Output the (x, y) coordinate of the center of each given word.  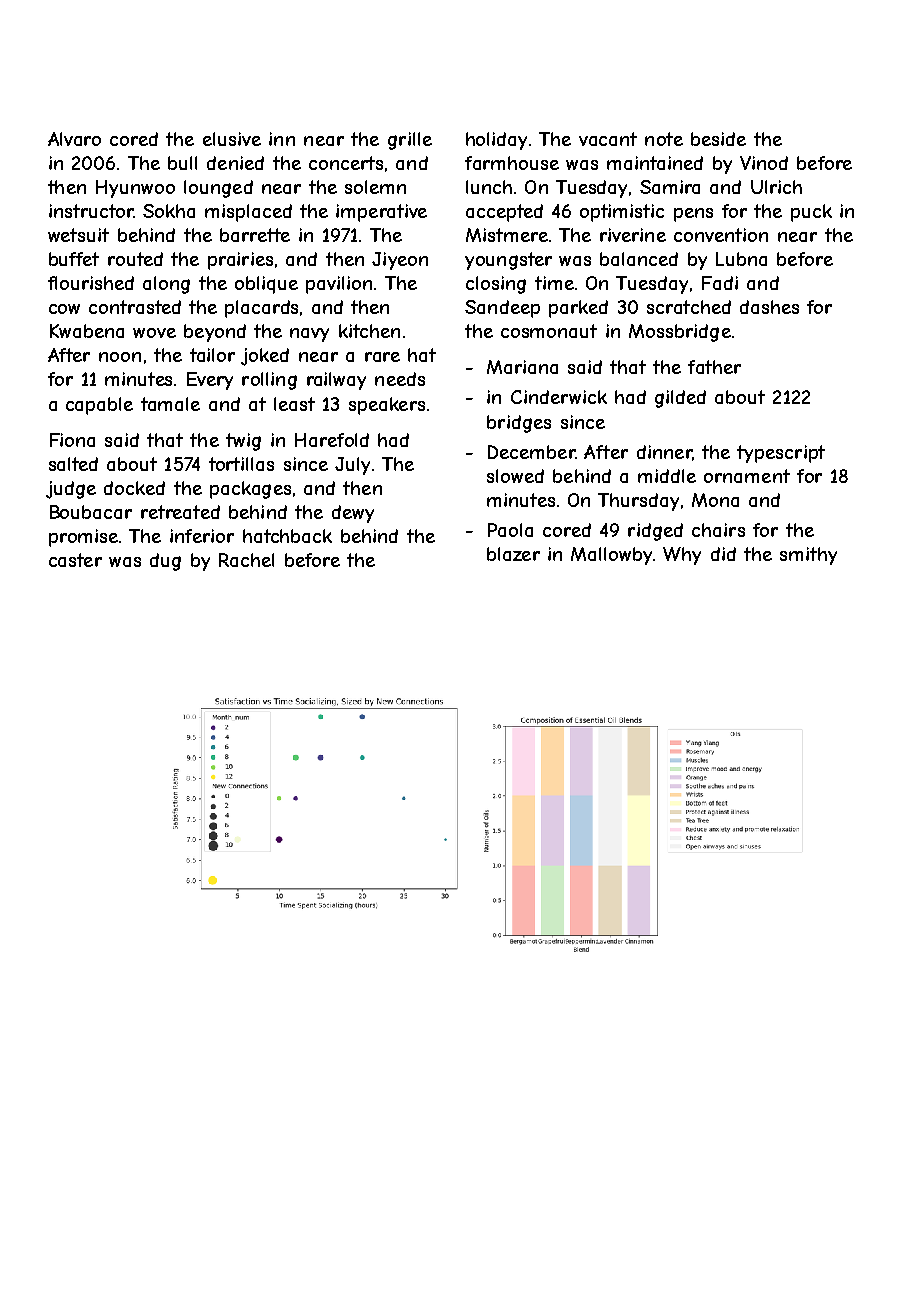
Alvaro (74, 139)
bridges (519, 424)
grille (410, 141)
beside (718, 139)
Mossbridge (680, 333)
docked (134, 488)
